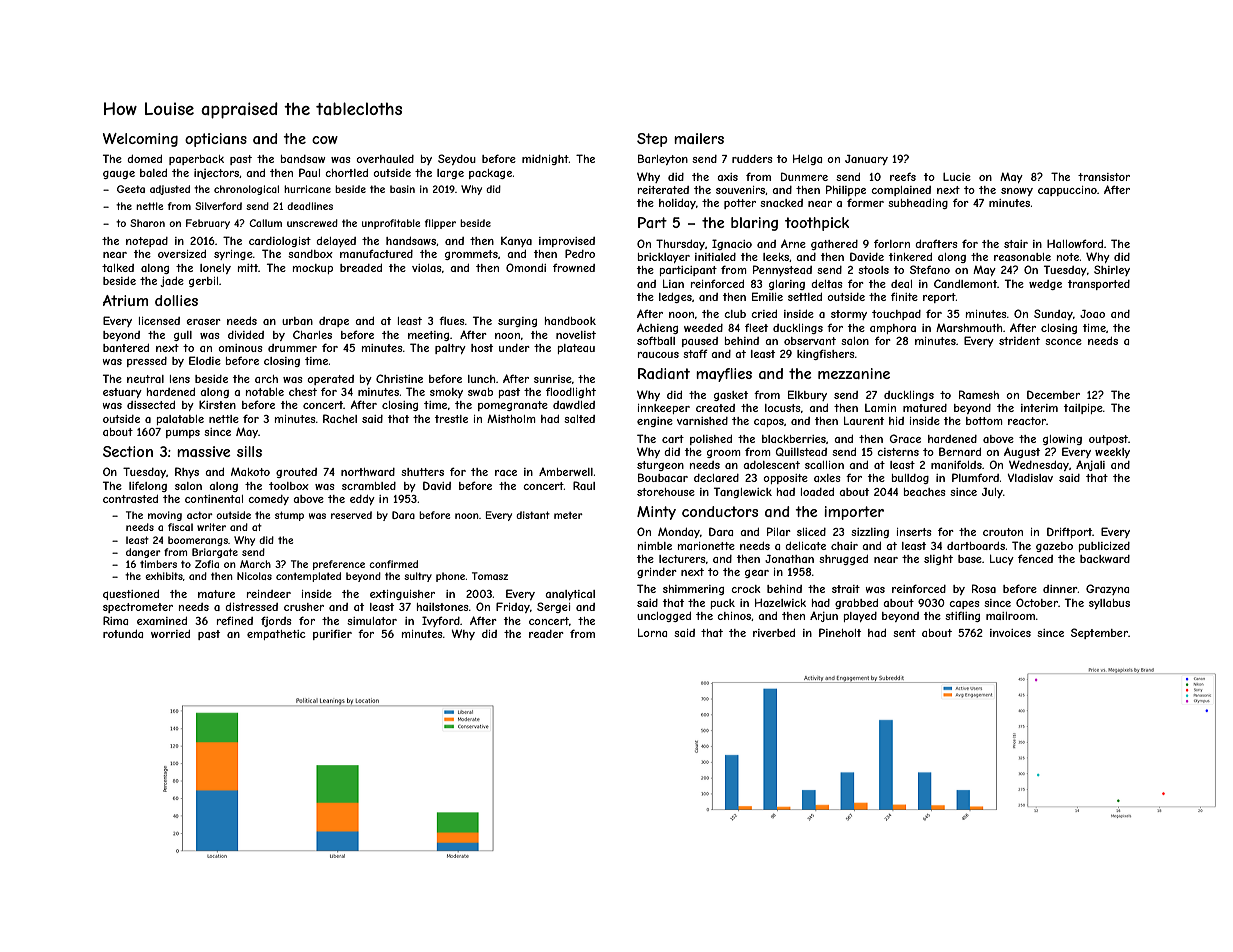 This image has width=1233, height=952. Describe the element at coordinates (450, 349) in the image. I see `paltry` at that location.
